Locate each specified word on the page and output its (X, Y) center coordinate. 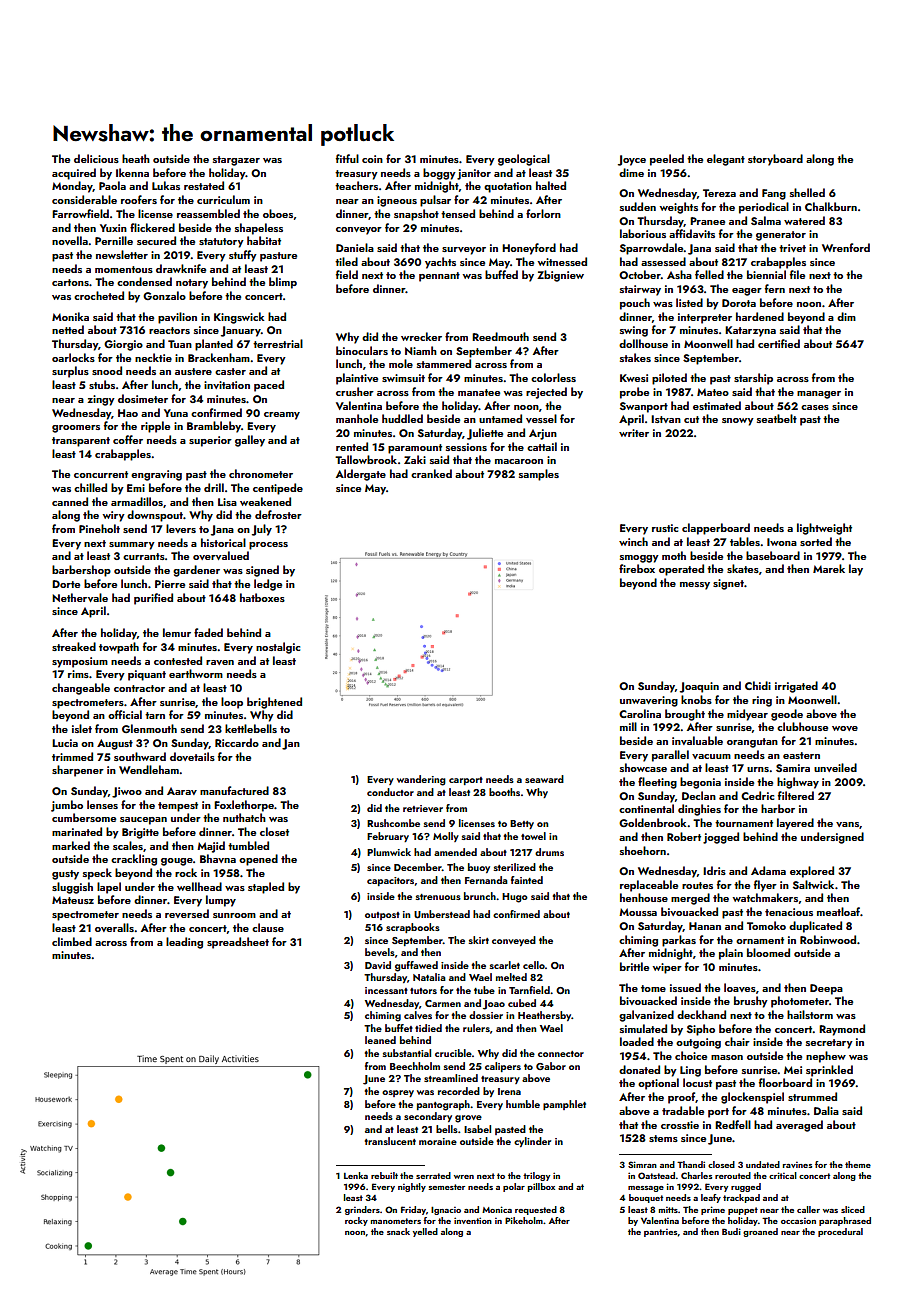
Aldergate (361, 475)
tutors (423, 991)
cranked (431, 473)
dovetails (192, 756)
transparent (81, 442)
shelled (807, 192)
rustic (665, 528)
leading (184, 943)
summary (132, 546)
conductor (390, 792)
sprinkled (829, 1071)
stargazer (236, 161)
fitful (347, 158)
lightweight (824, 529)
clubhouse (802, 726)
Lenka (356, 1175)
